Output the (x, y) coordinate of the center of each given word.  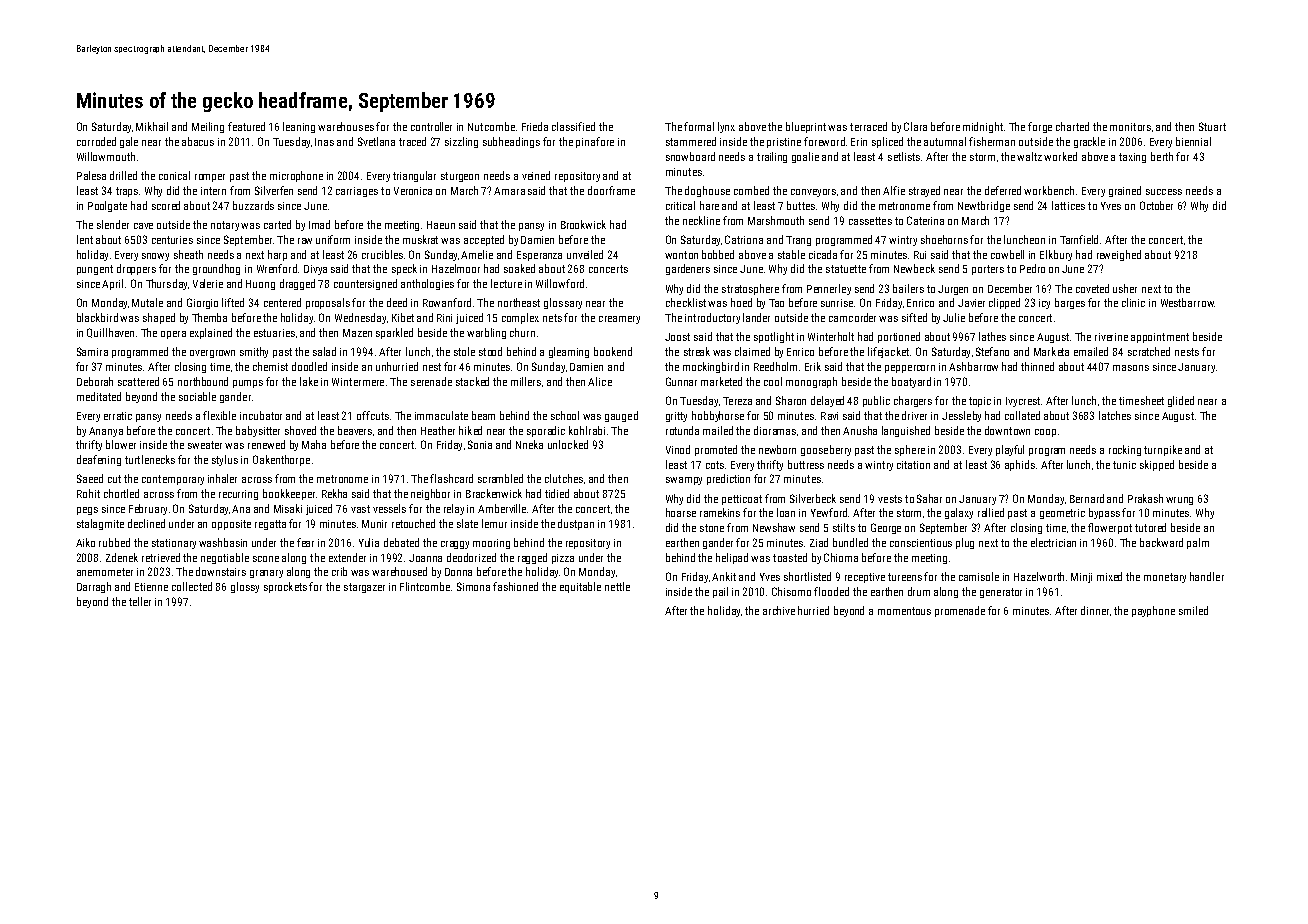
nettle (617, 586)
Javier (971, 303)
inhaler (222, 478)
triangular (414, 176)
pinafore (595, 142)
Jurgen (953, 290)
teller (140, 601)
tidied (557, 493)
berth (1162, 156)
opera (173, 335)
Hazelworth (1039, 576)
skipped (1157, 465)
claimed (752, 351)
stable (791, 254)
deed (397, 302)
